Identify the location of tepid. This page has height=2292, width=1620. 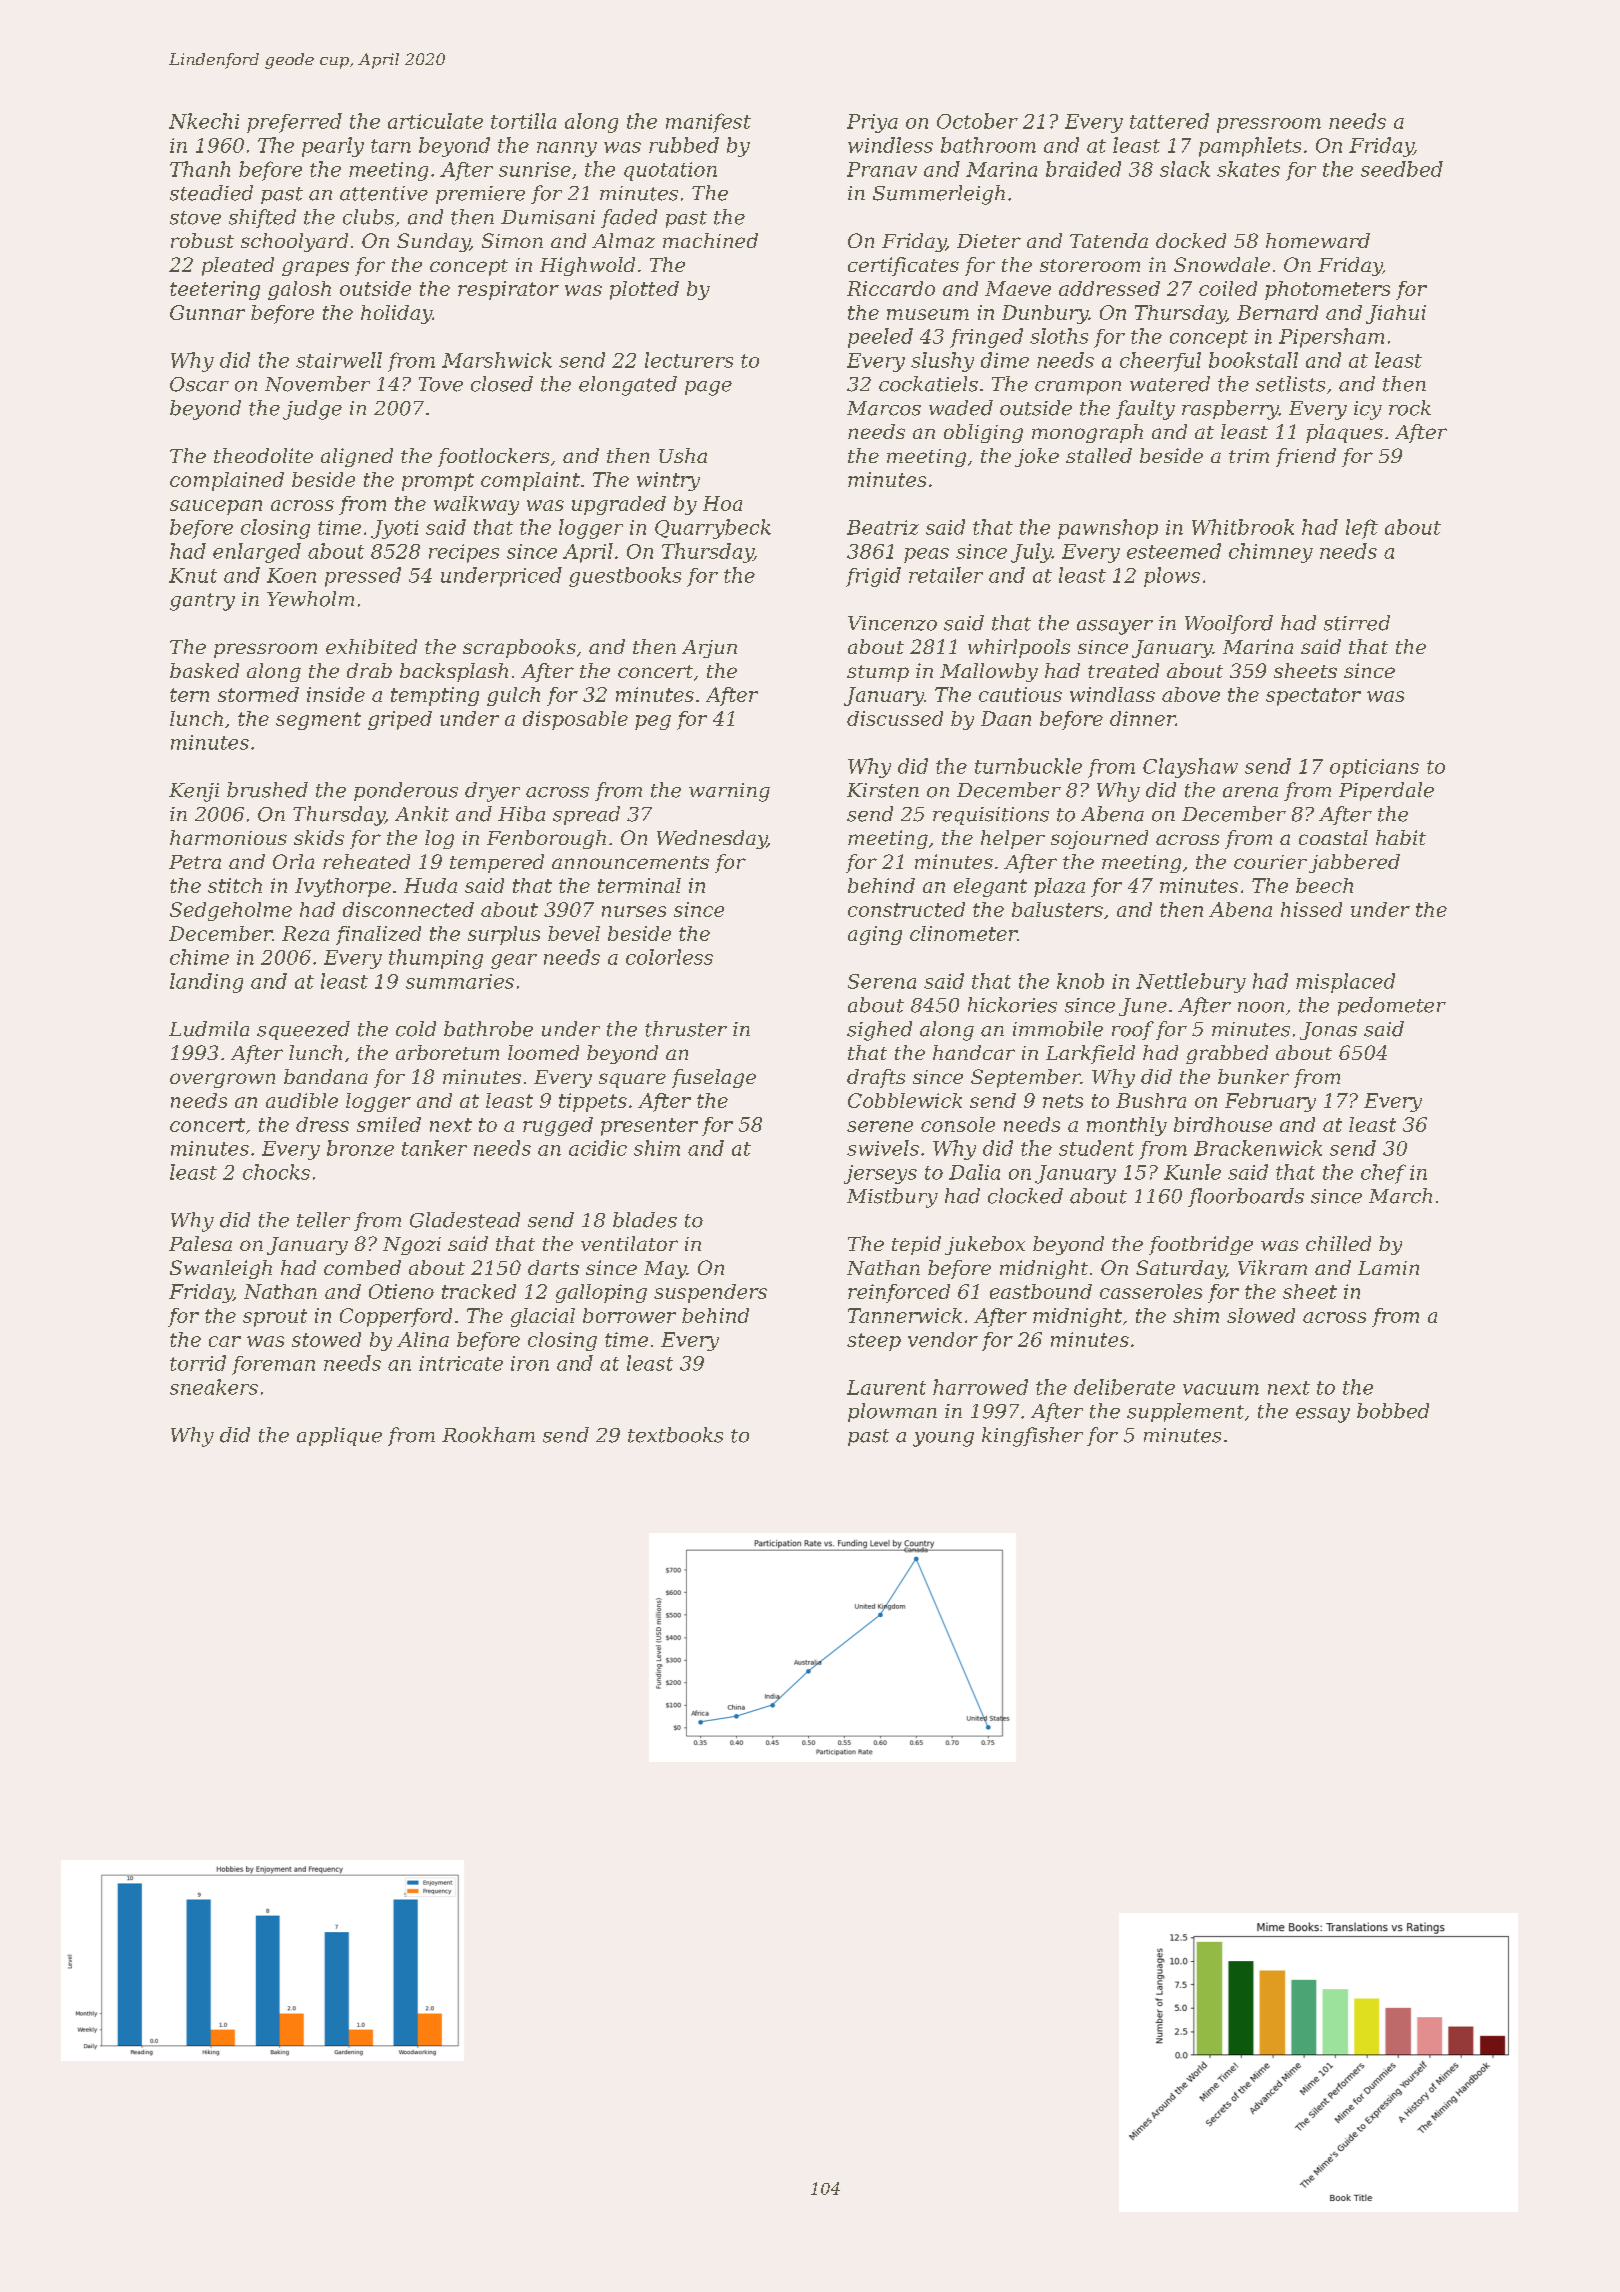
(916, 1245).
